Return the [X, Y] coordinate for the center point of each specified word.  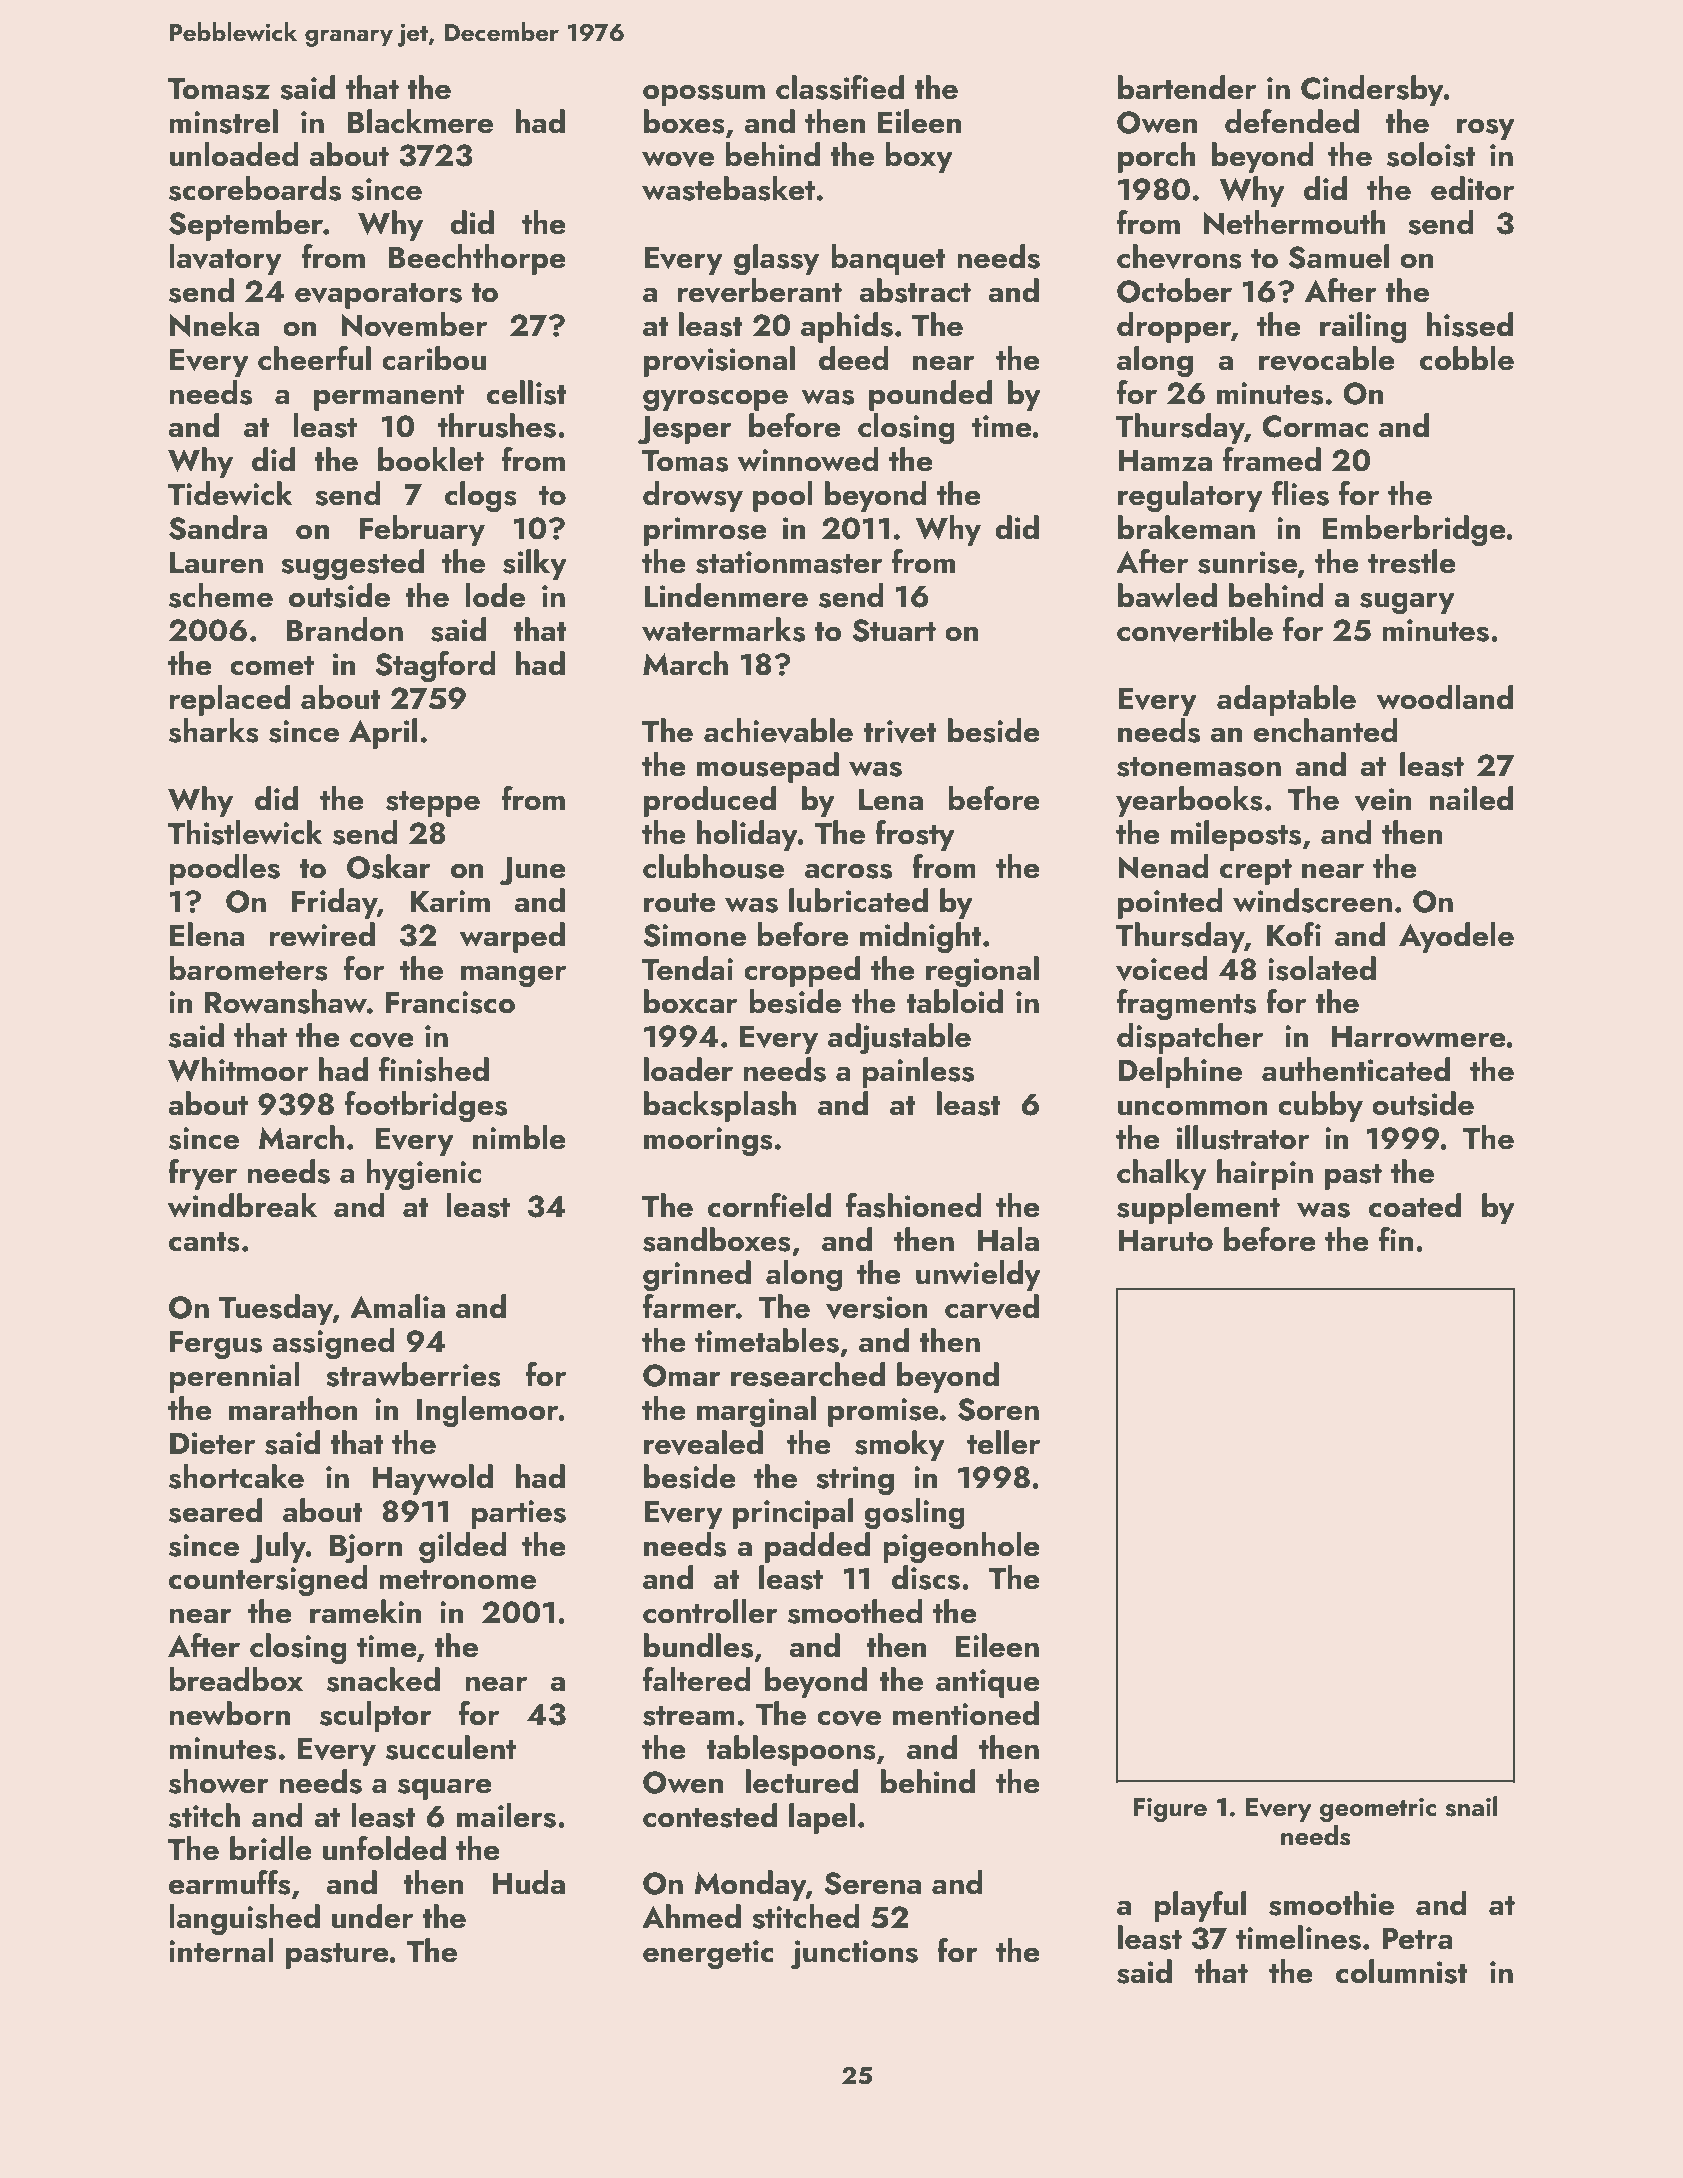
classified [840, 87]
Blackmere [420, 121]
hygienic [423, 1174]
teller [1003, 1442]
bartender [1187, 87]
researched [808, 1374]
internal [221, 1950]
